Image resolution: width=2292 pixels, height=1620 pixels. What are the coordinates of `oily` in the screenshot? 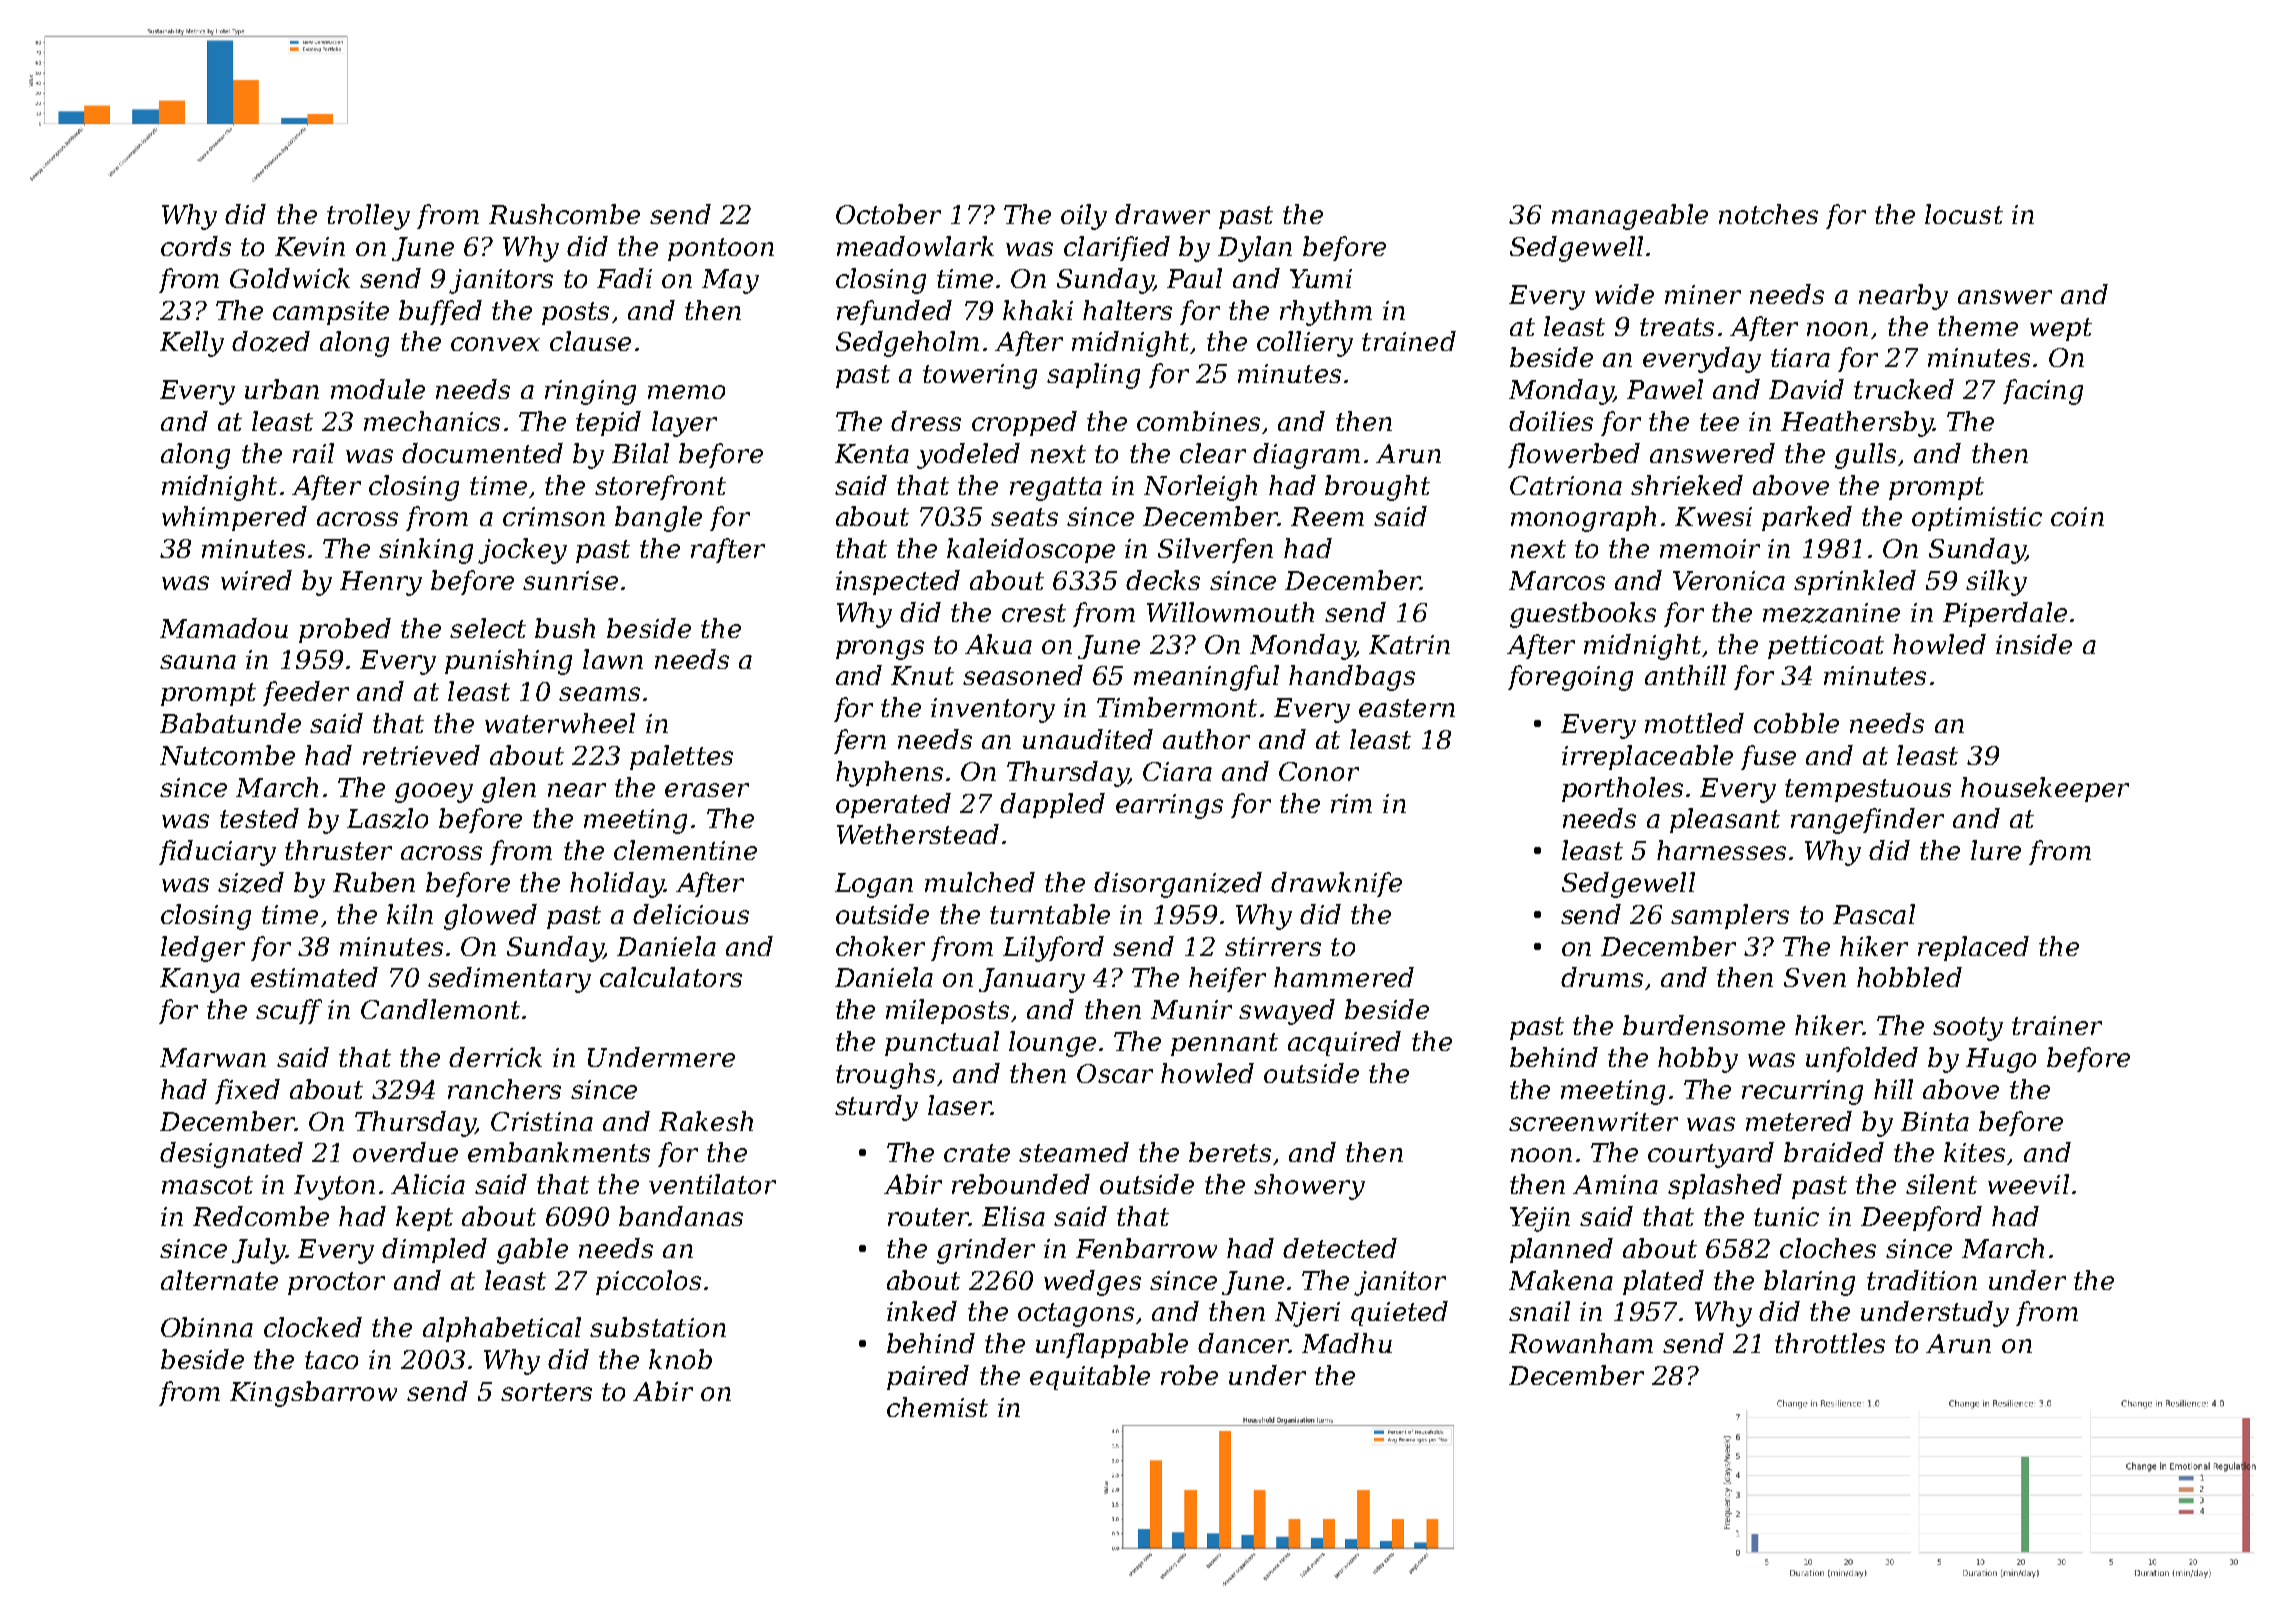 It's located at (1084, 217).
